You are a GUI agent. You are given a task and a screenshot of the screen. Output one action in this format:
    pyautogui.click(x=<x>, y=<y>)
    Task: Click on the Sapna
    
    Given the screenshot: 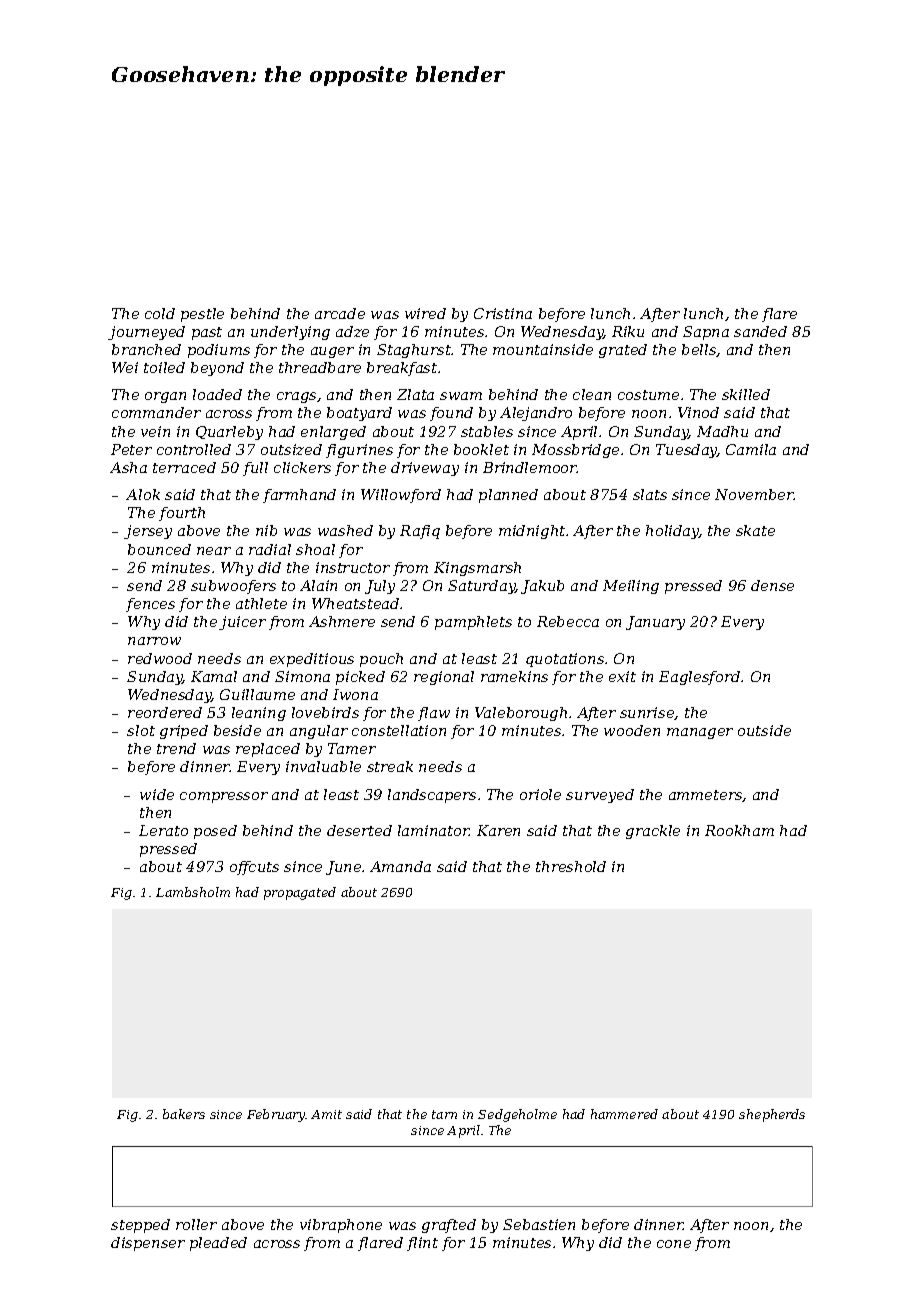 What is the action you would take?
    pyautogui.click(x=706, y=333)
